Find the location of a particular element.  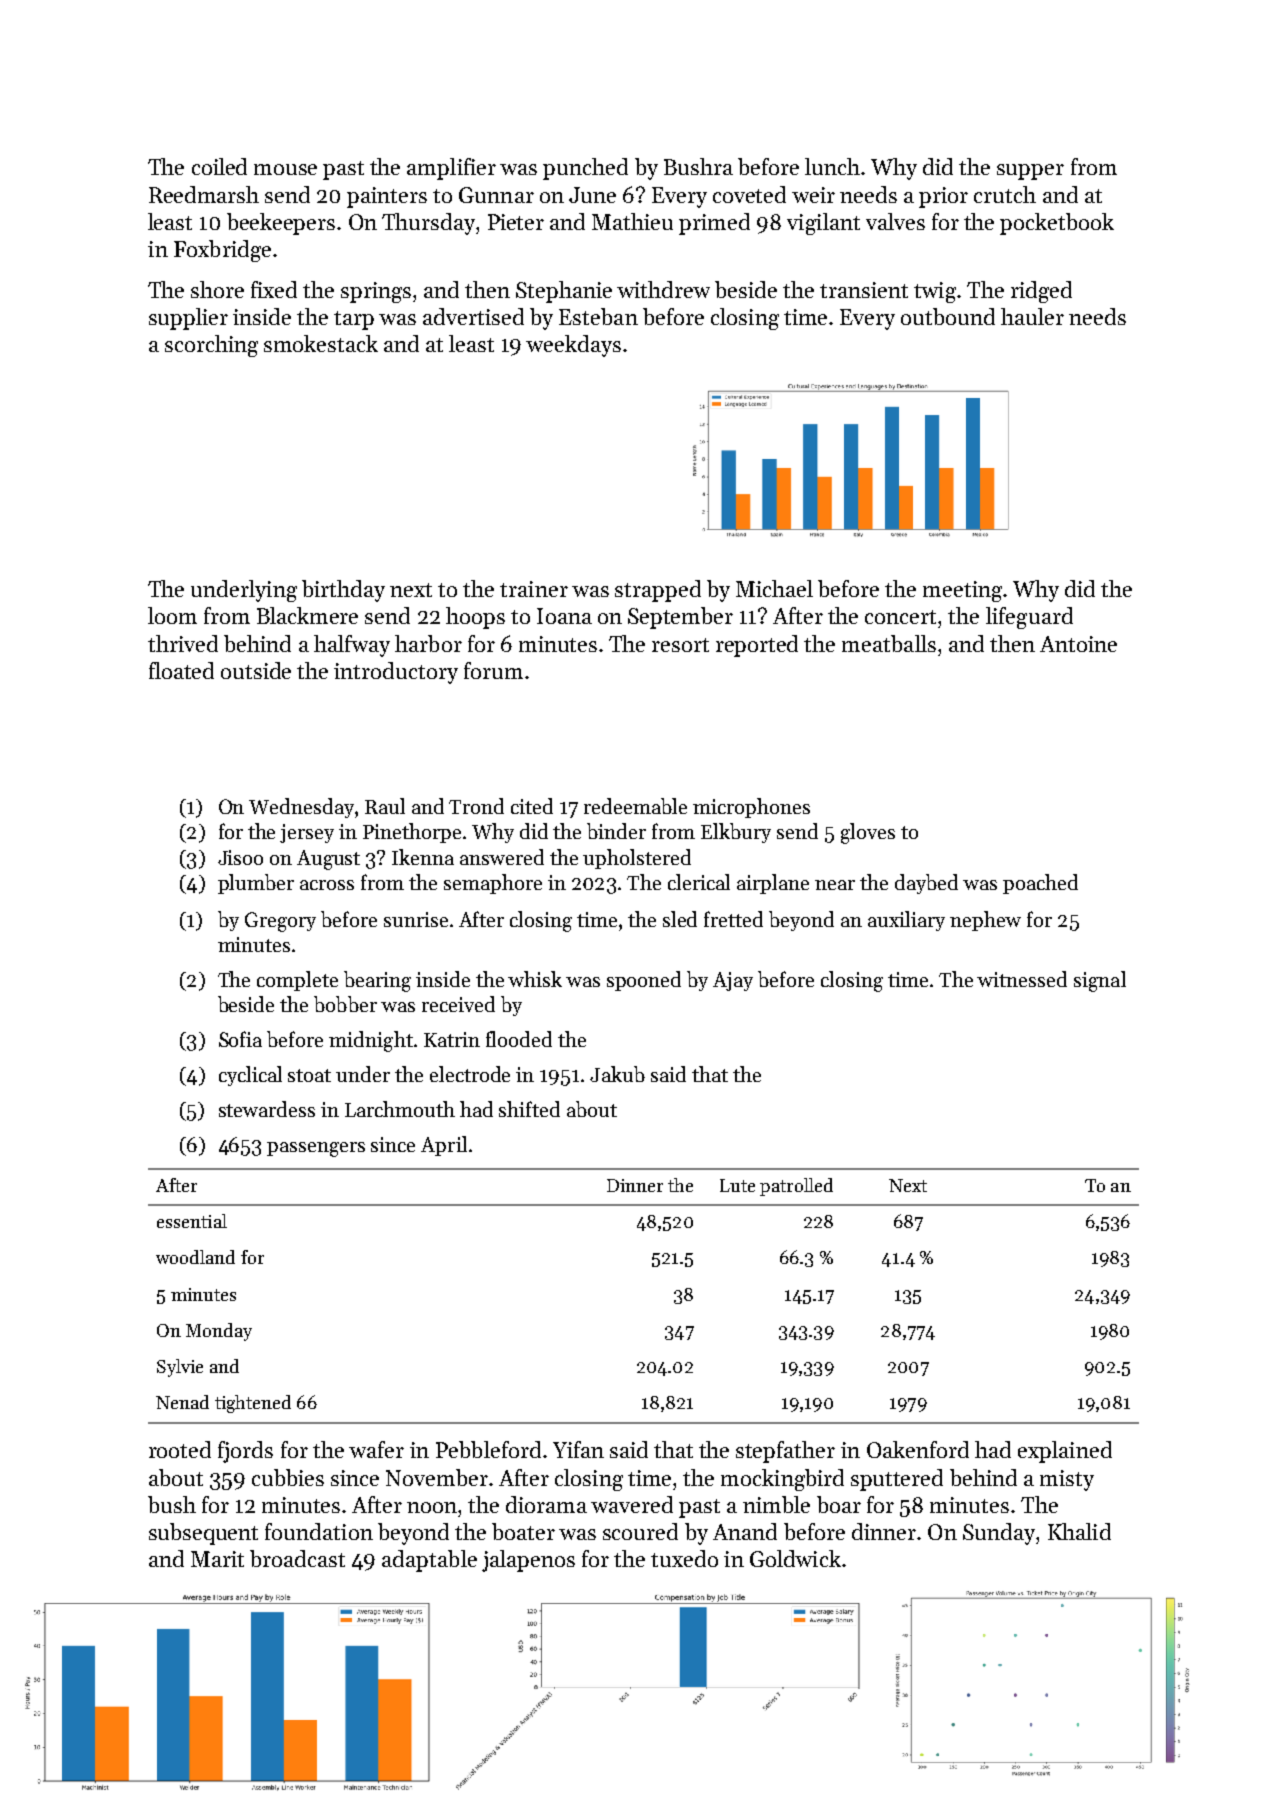

strapped is located at coordinates (658, 591).
